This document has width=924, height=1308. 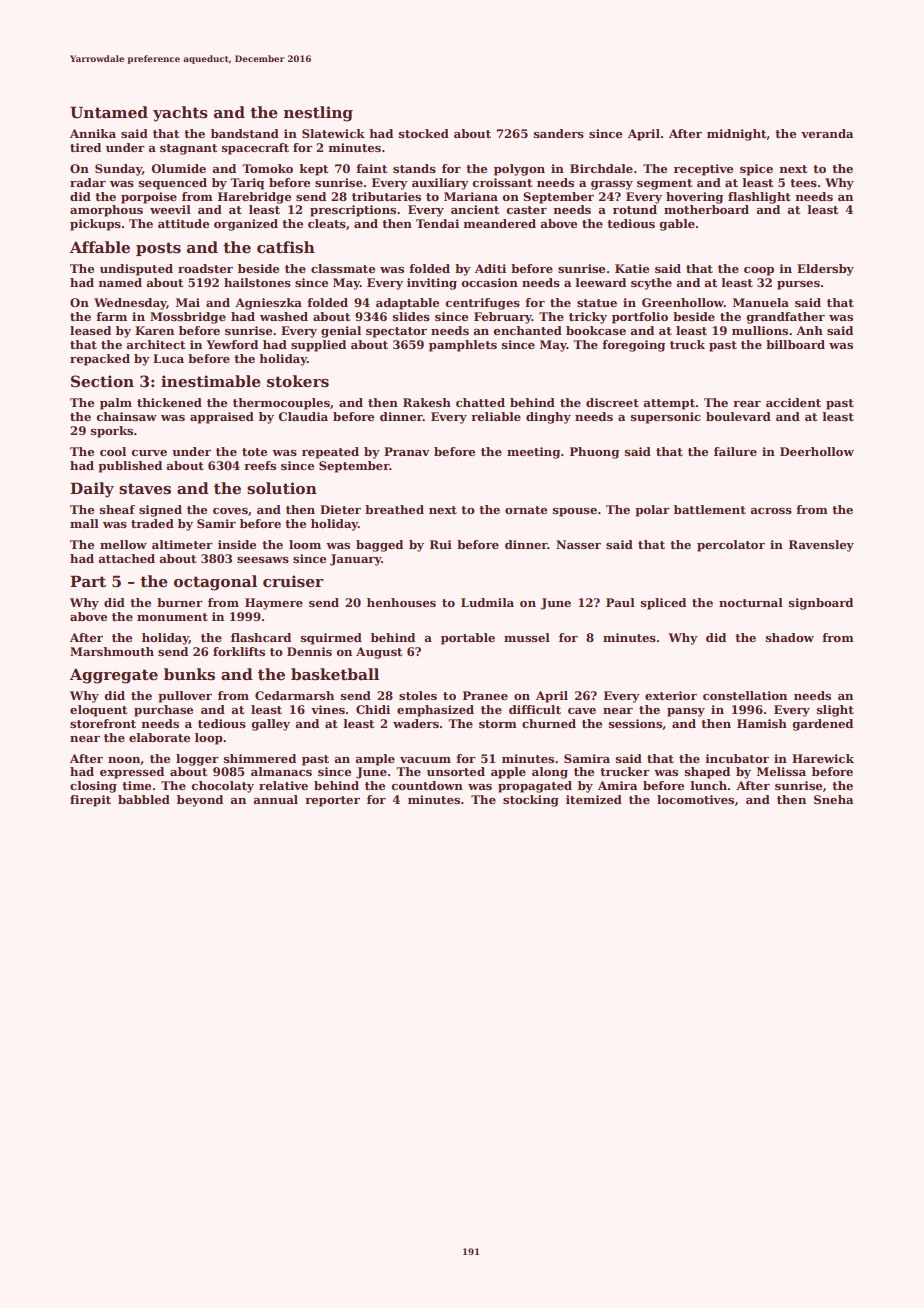 I want to click on sanders, so click(x=558, y=133).
